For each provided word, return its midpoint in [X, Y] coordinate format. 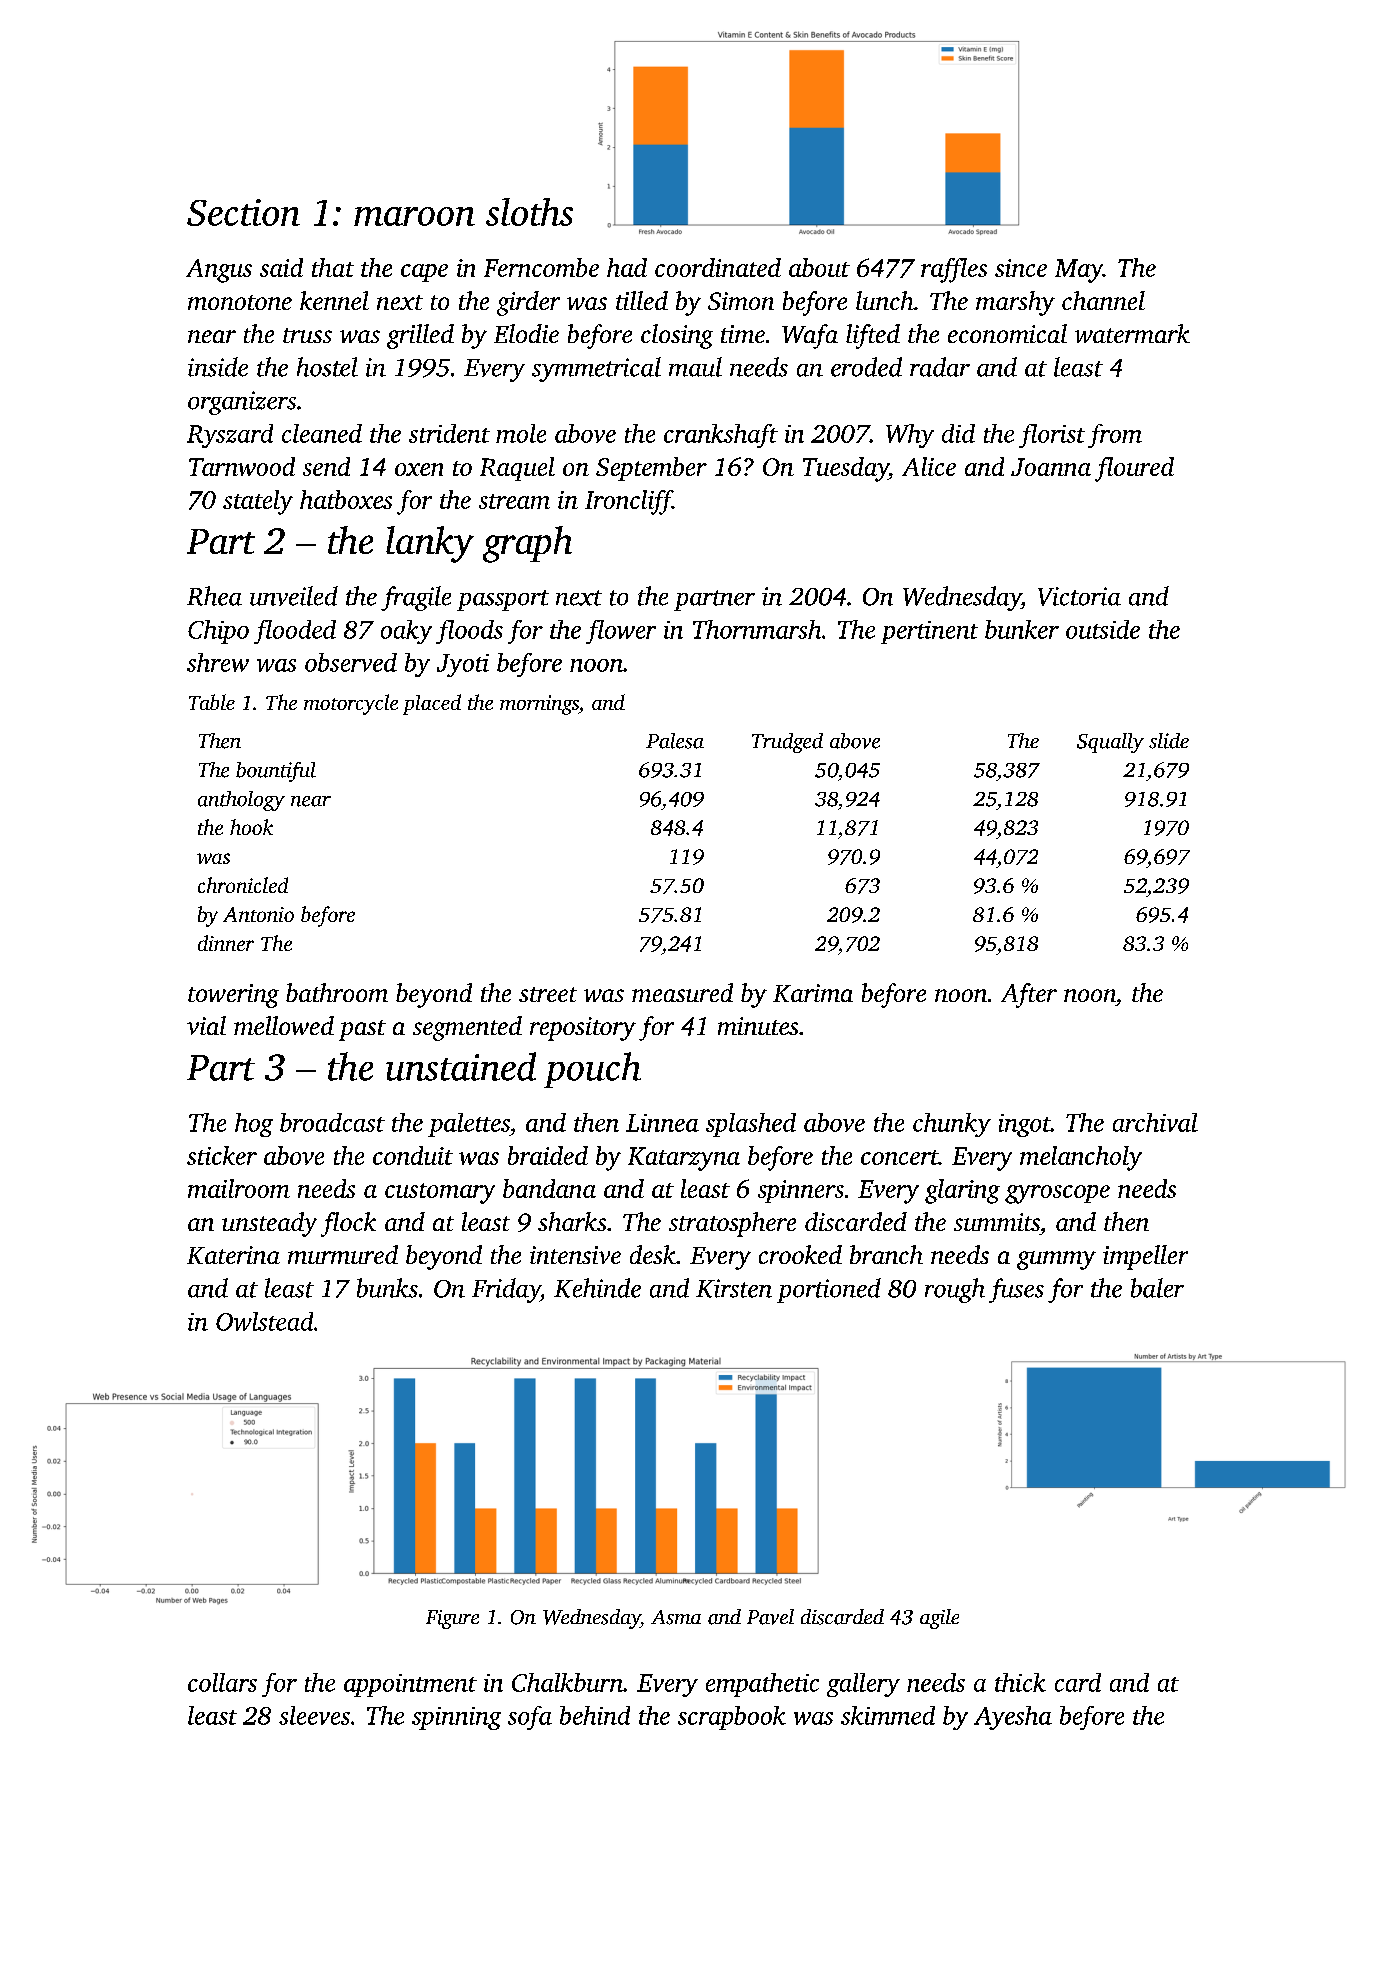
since [1021, 268]
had [627, 267]
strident [449, 433]
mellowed [284, 1025]
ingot [1025, 1125]
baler [1157, 1288]
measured [682, 992]
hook [251, 827]
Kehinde [597, 1288]
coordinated [718, 267]
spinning [456, 1718]
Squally [1110, 743]
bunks [387, 1288]
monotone [240, 302]
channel [1103, 300]
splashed [751, 1125]
